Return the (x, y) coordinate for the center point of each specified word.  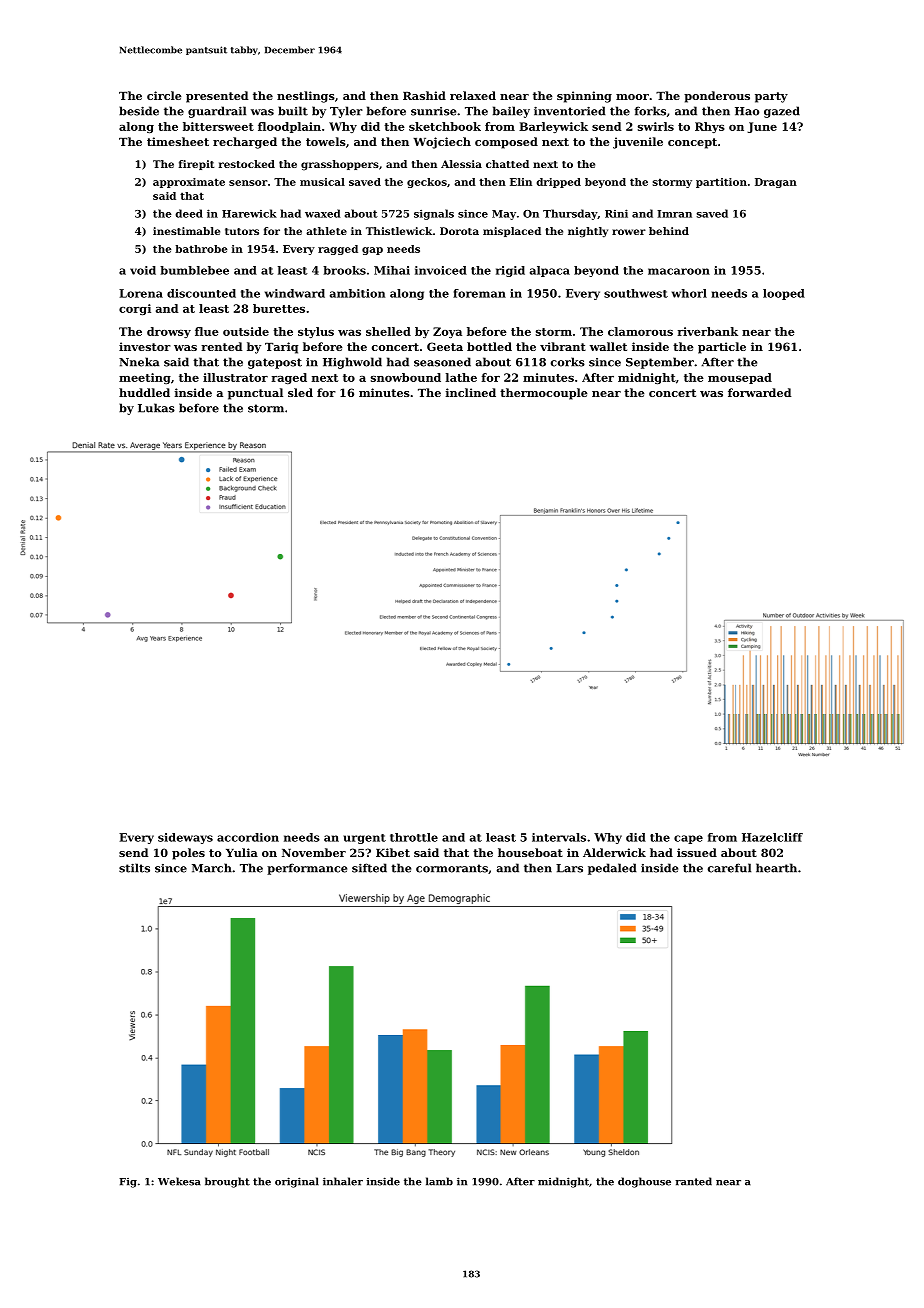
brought (227, 1182)
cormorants (452, 868)
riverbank (708, 331)
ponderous (717, 97)
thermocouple (544, 394)
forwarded (759, 392)
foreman (479, 293)
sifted (369, 868)
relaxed (473, 95)
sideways (185, 838)
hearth (776, 868)
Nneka (139, 362)
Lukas (156, 408)
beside (139, 111)
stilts (134, 868)
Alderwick (614, 852)
